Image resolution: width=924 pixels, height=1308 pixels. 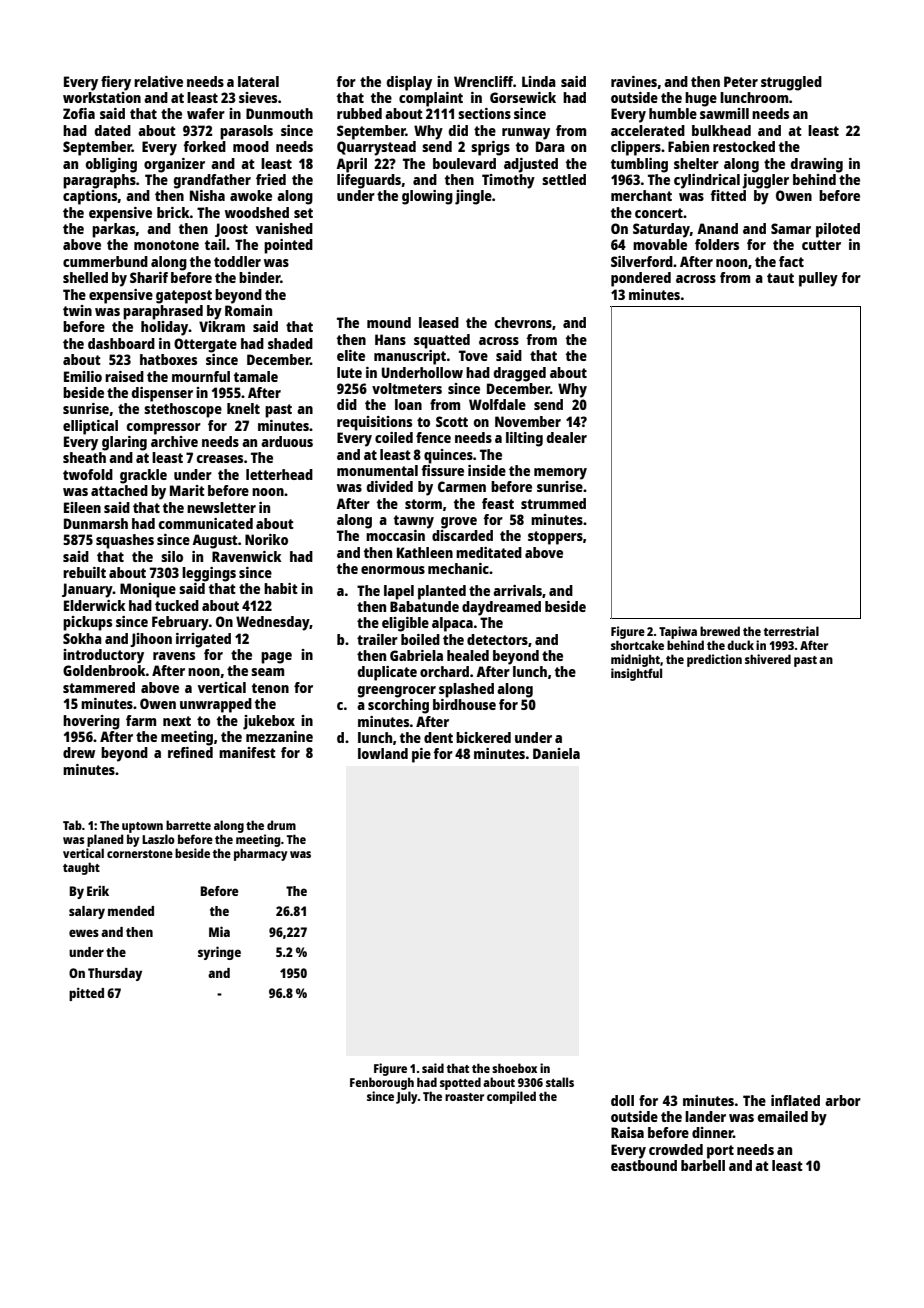 What do you see at coordinates (409, 83) in the image?
I see `display` at bounding box center [409, 83].
